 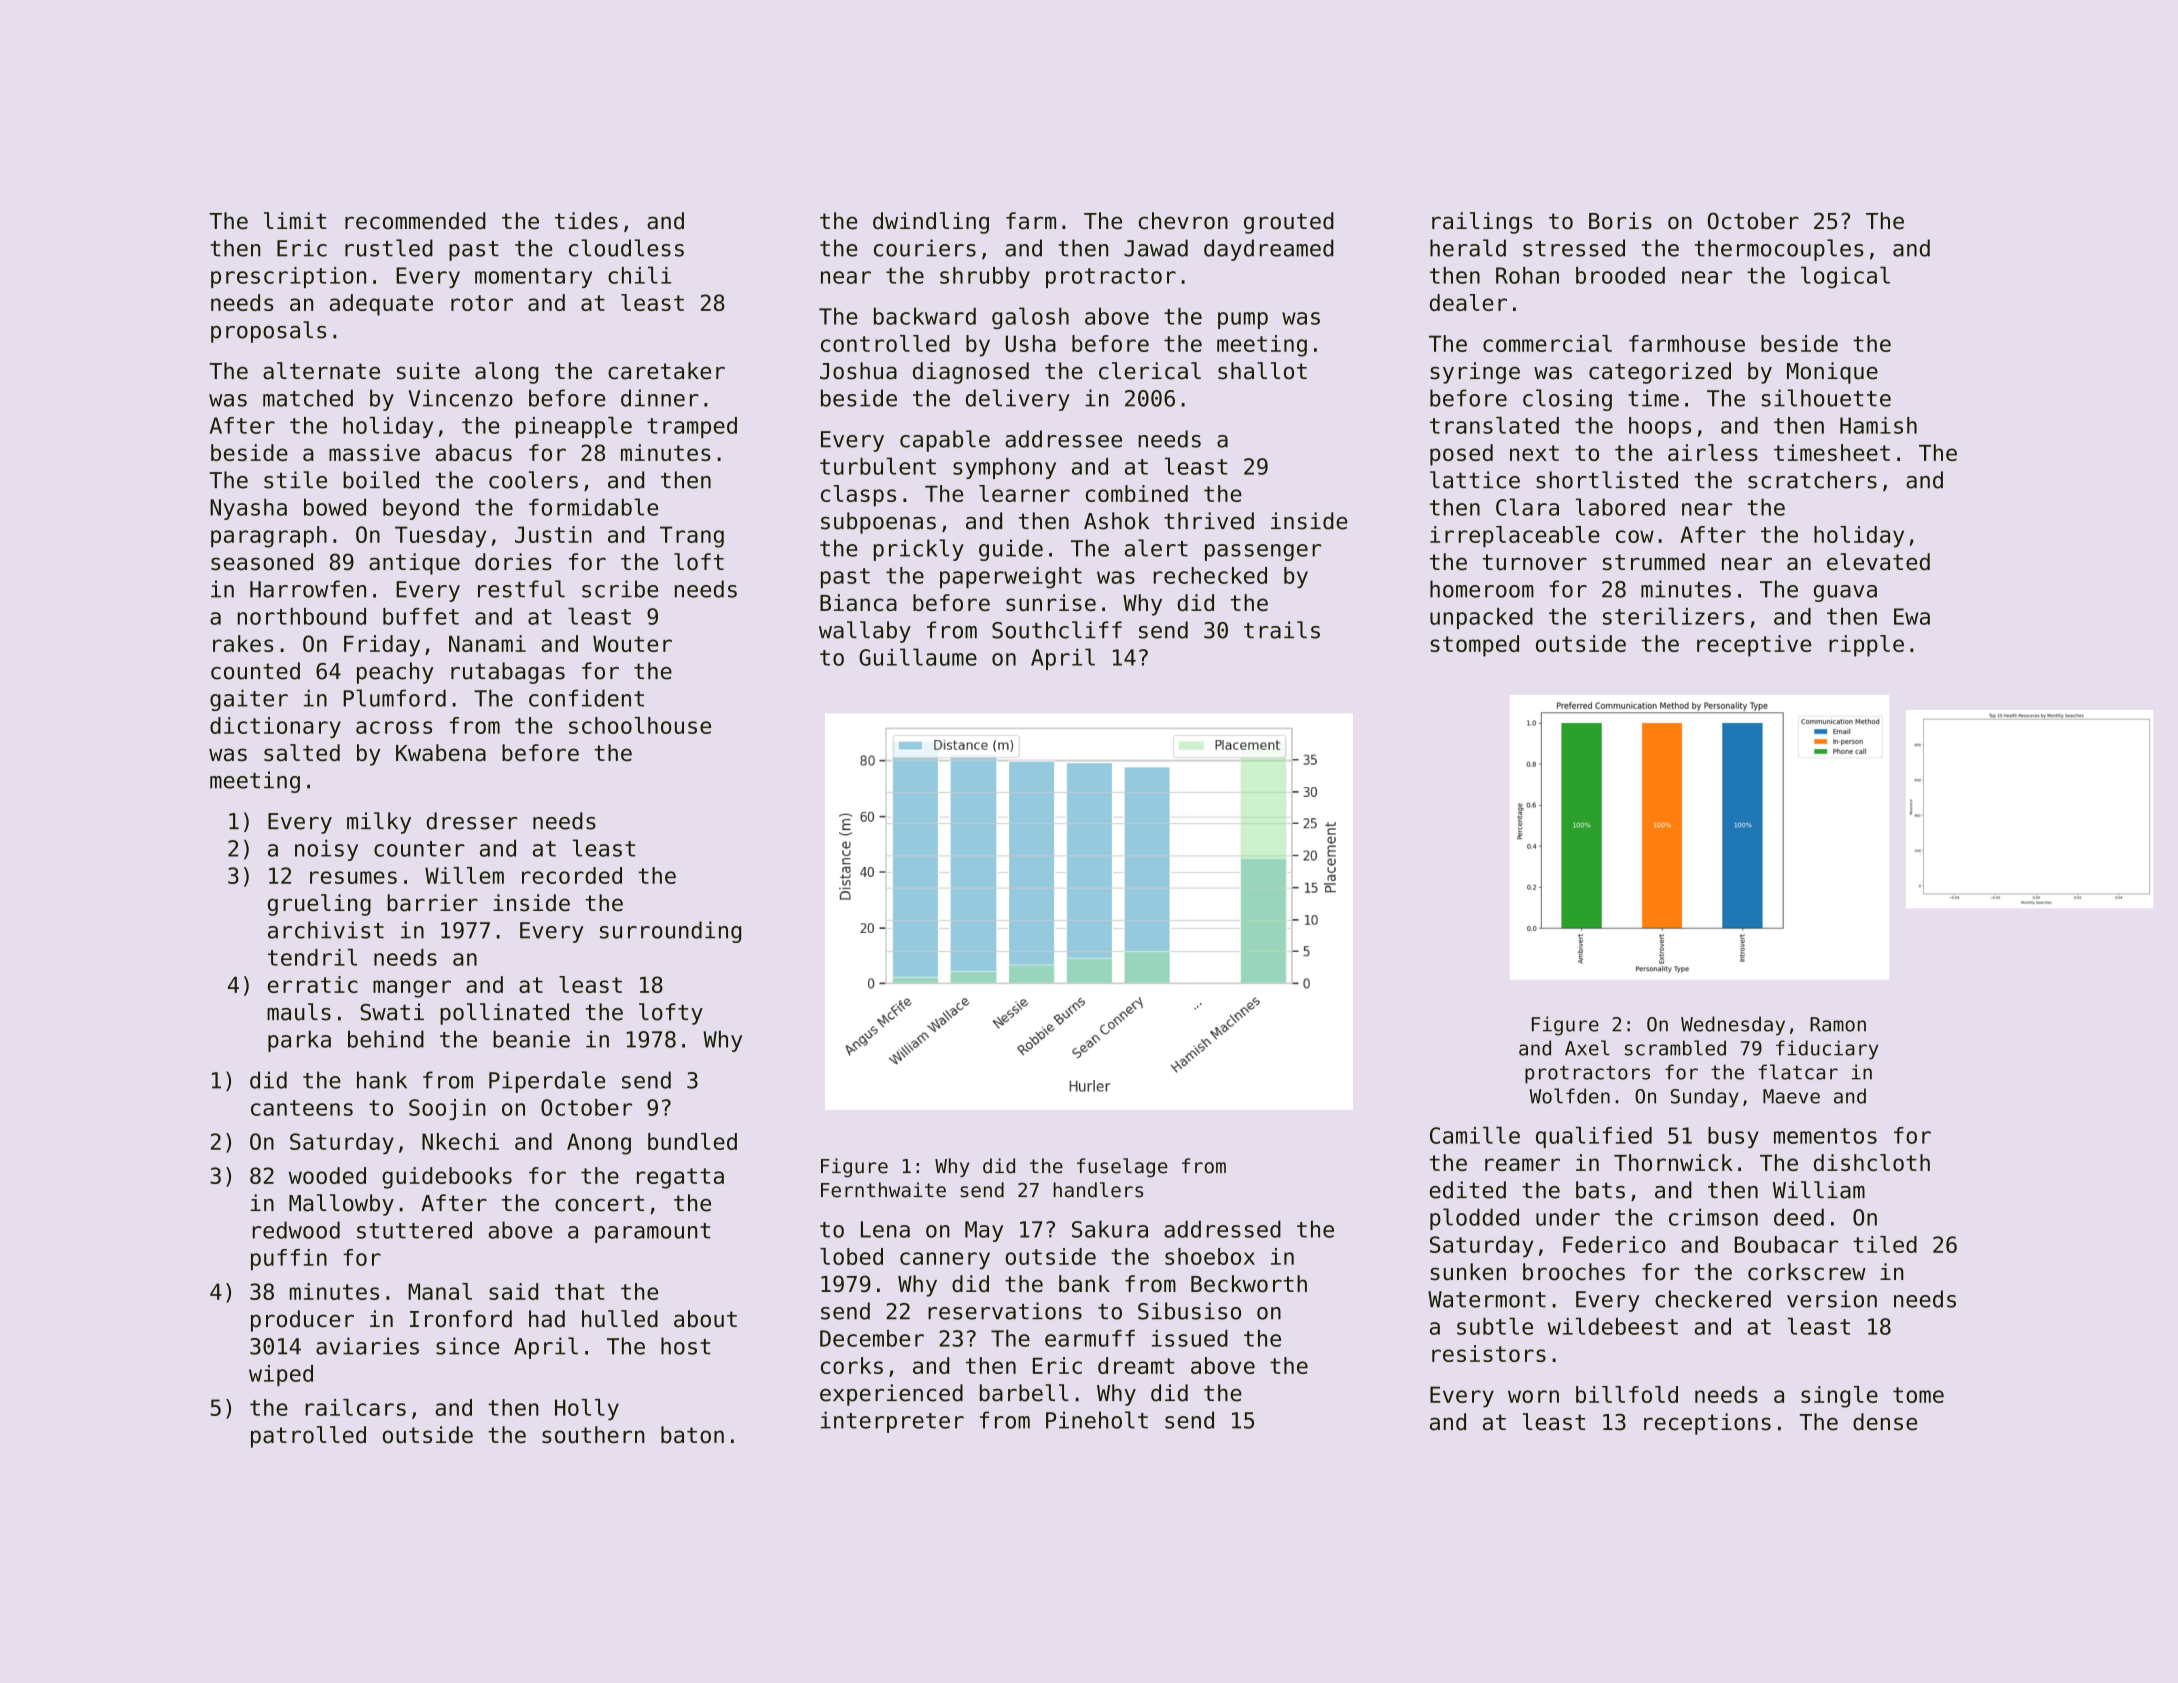 What do you see at coordinates (355, 1407) in the screenshot?
I see `railcars` at bounding box center [355, 1407].
